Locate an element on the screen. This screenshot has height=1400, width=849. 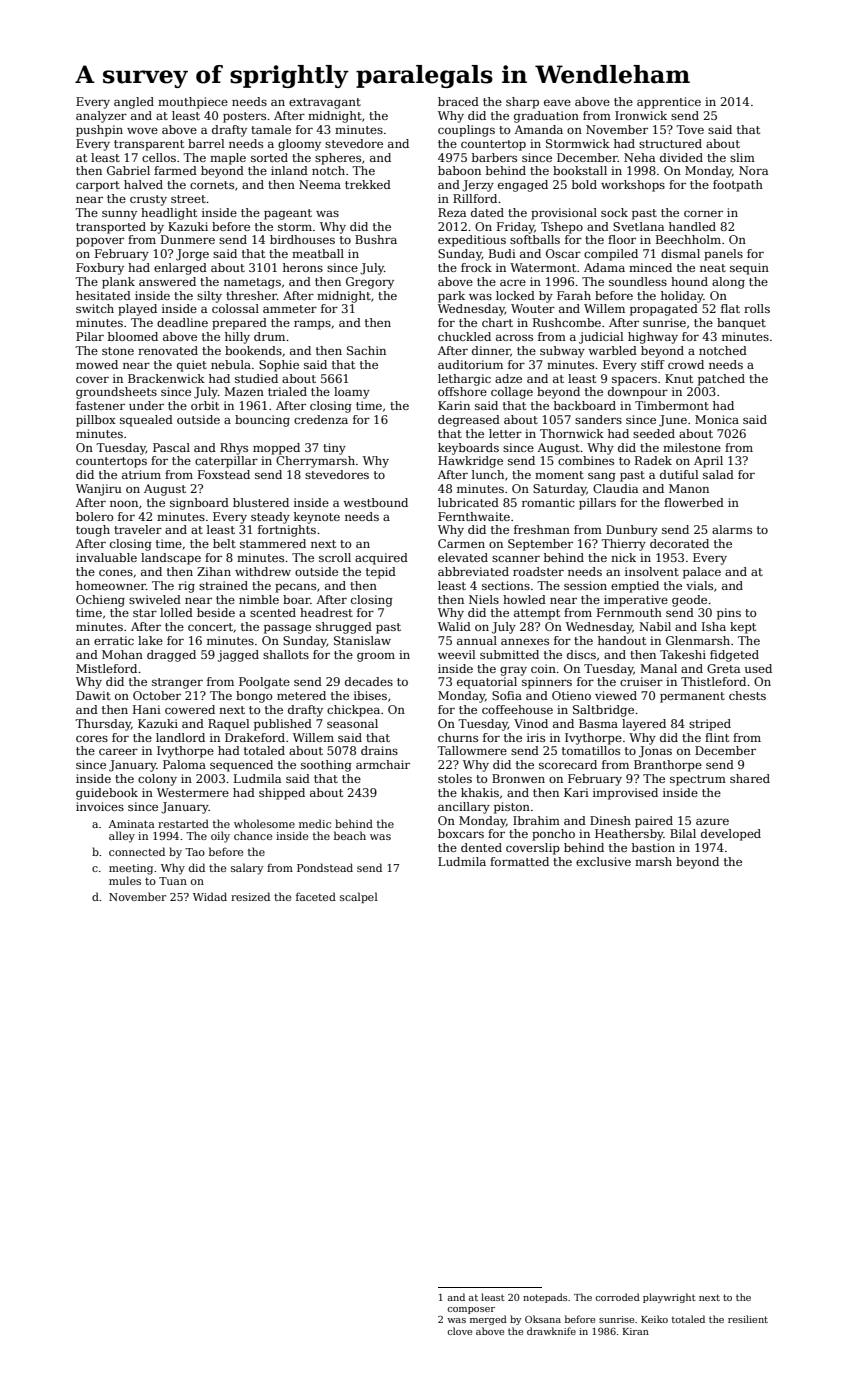
popover is located at coordinates (100, 242).
